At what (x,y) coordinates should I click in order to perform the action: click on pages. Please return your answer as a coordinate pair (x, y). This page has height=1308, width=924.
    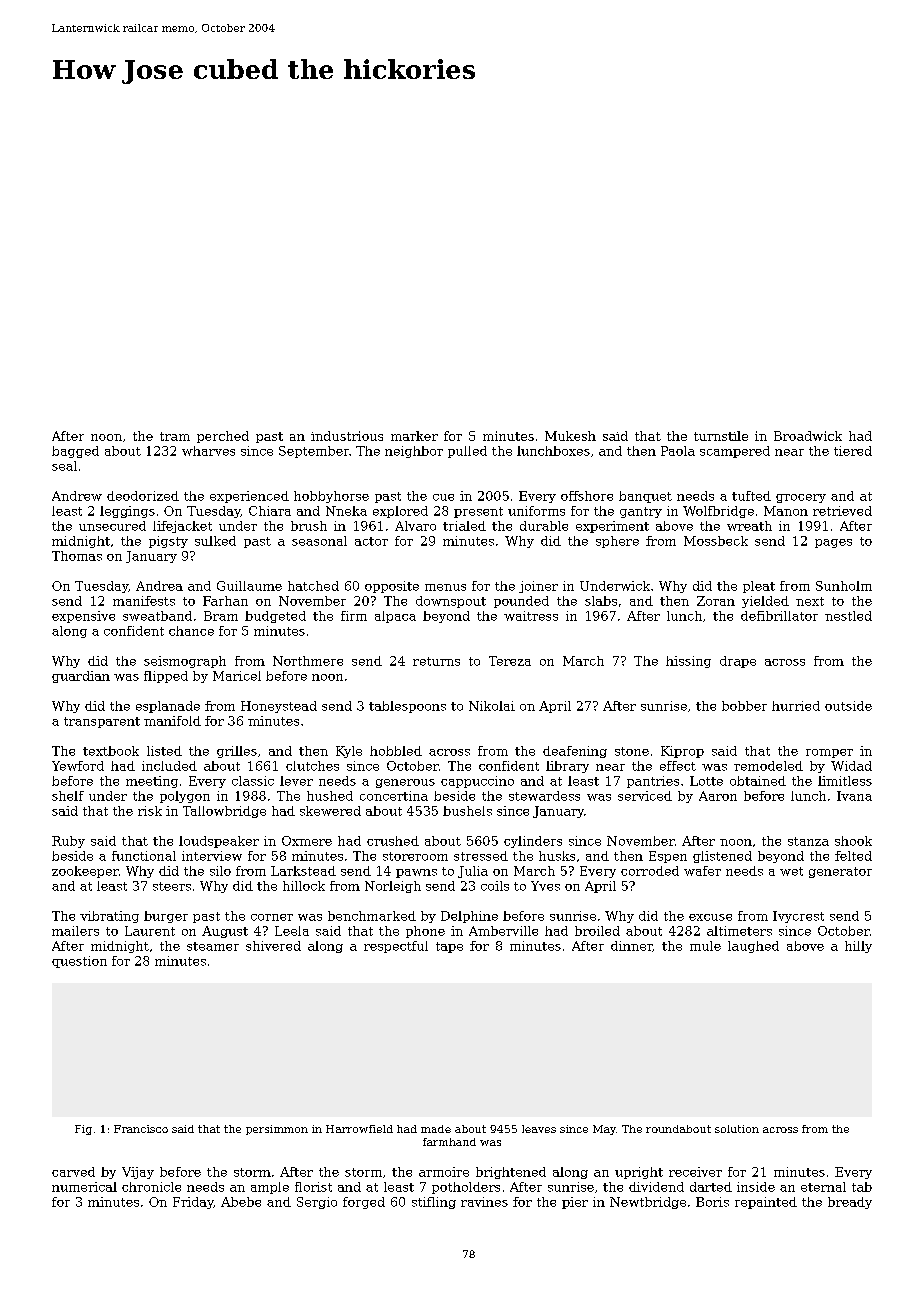
    Looking at the image, I should click on (833, 543).
